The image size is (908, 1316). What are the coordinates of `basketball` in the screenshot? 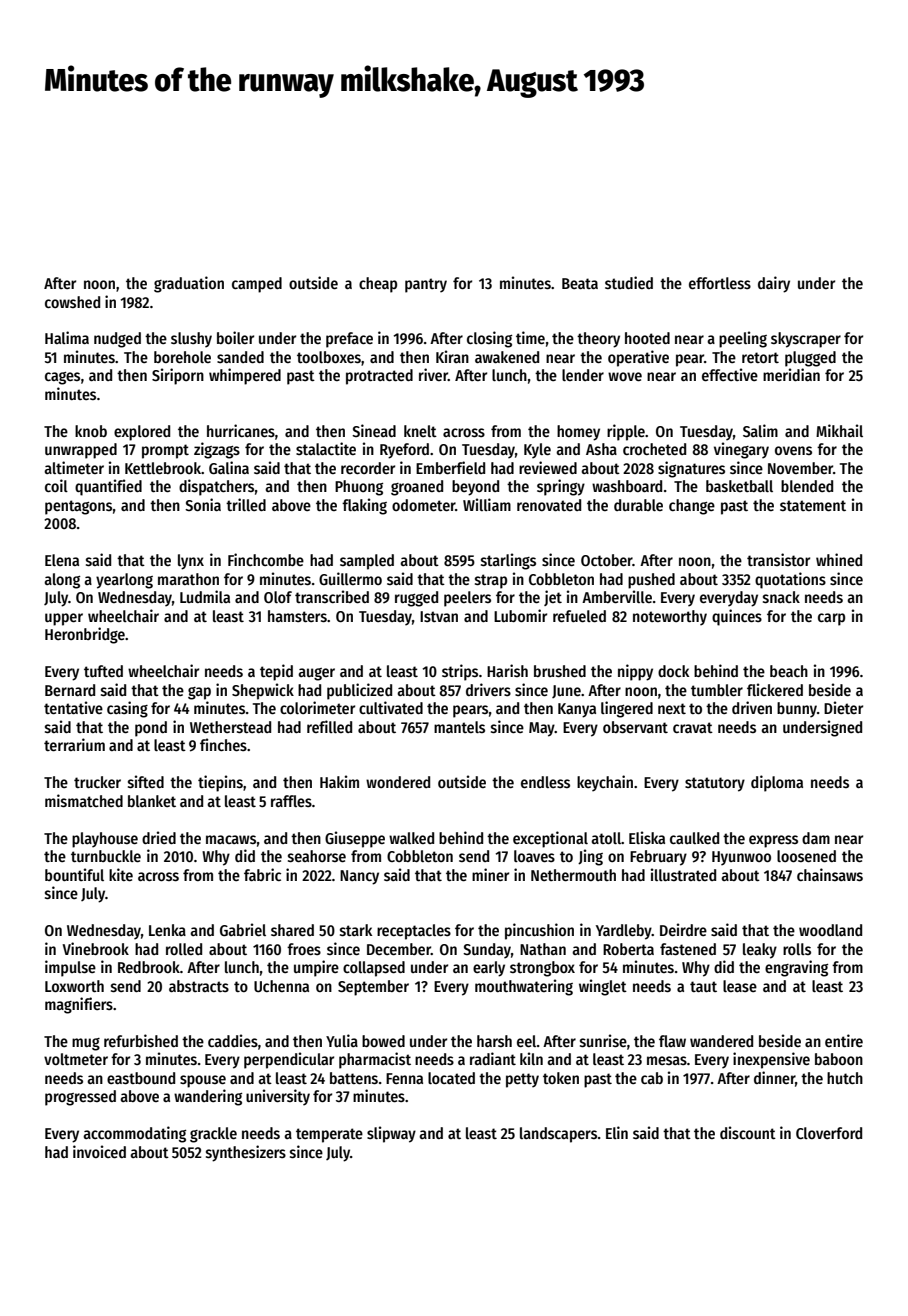 It's located at (739, 486).
